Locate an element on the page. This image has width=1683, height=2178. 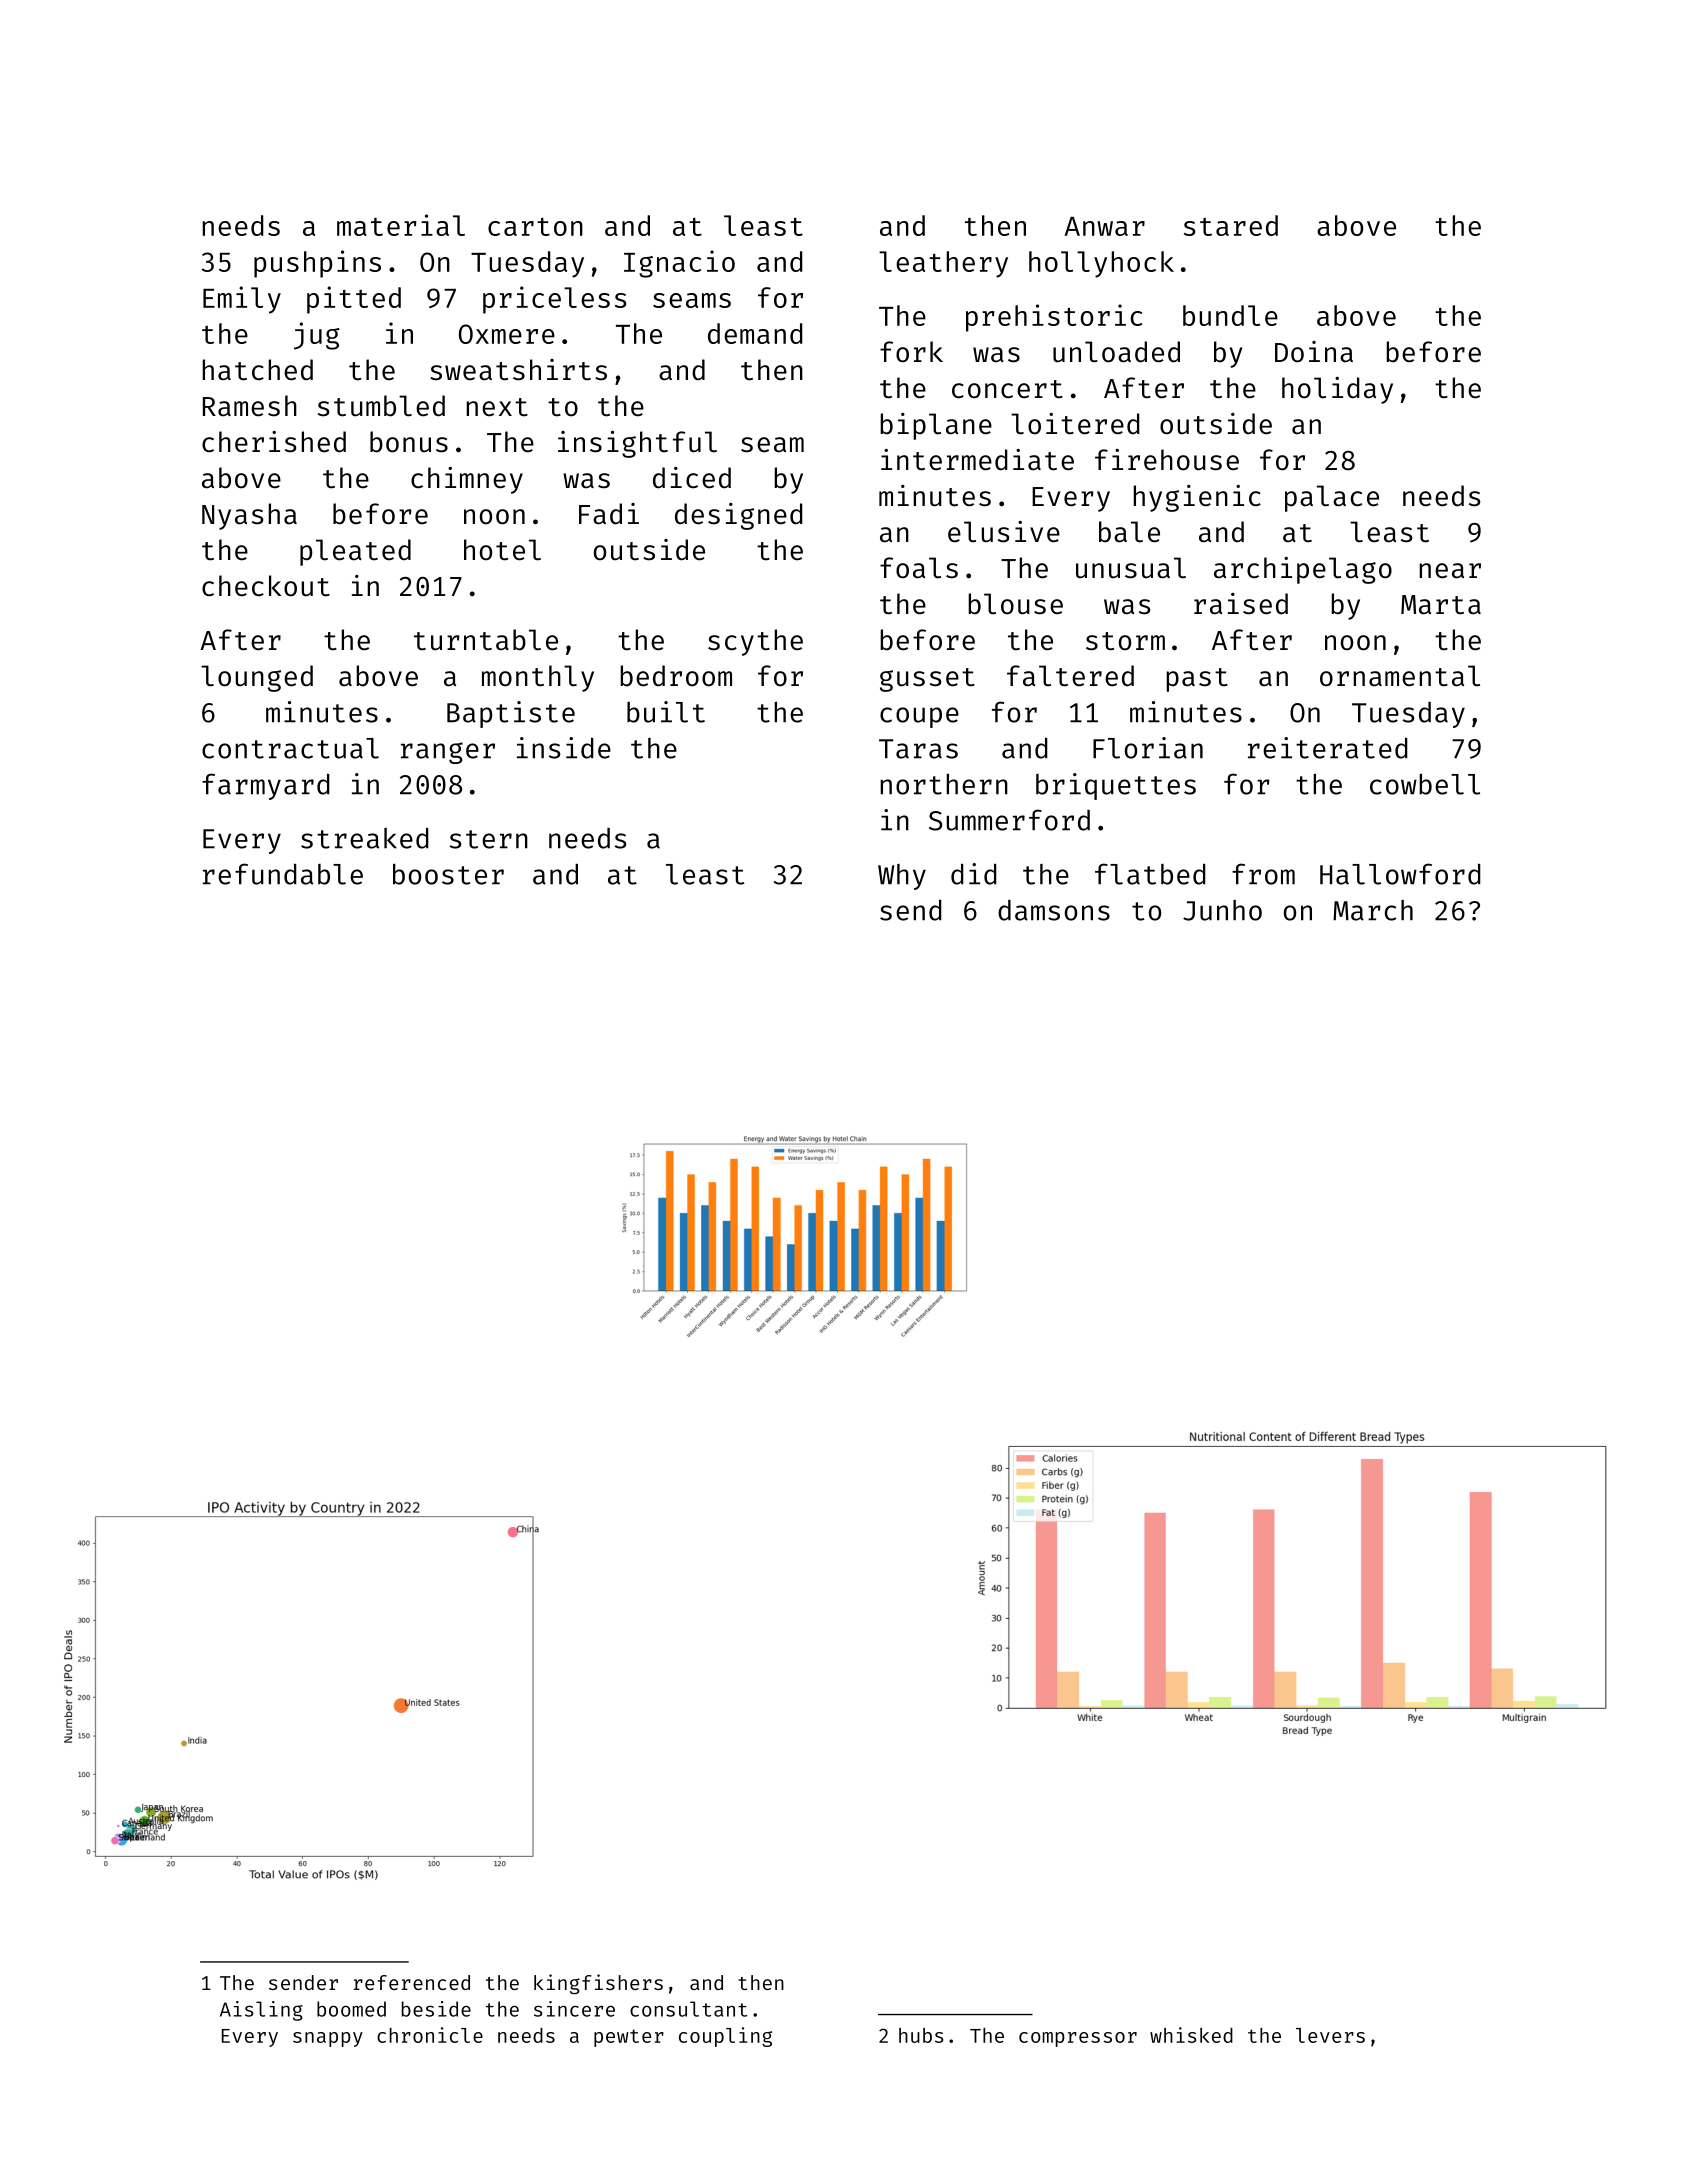
stared is located at coordinates (1231, 225).
